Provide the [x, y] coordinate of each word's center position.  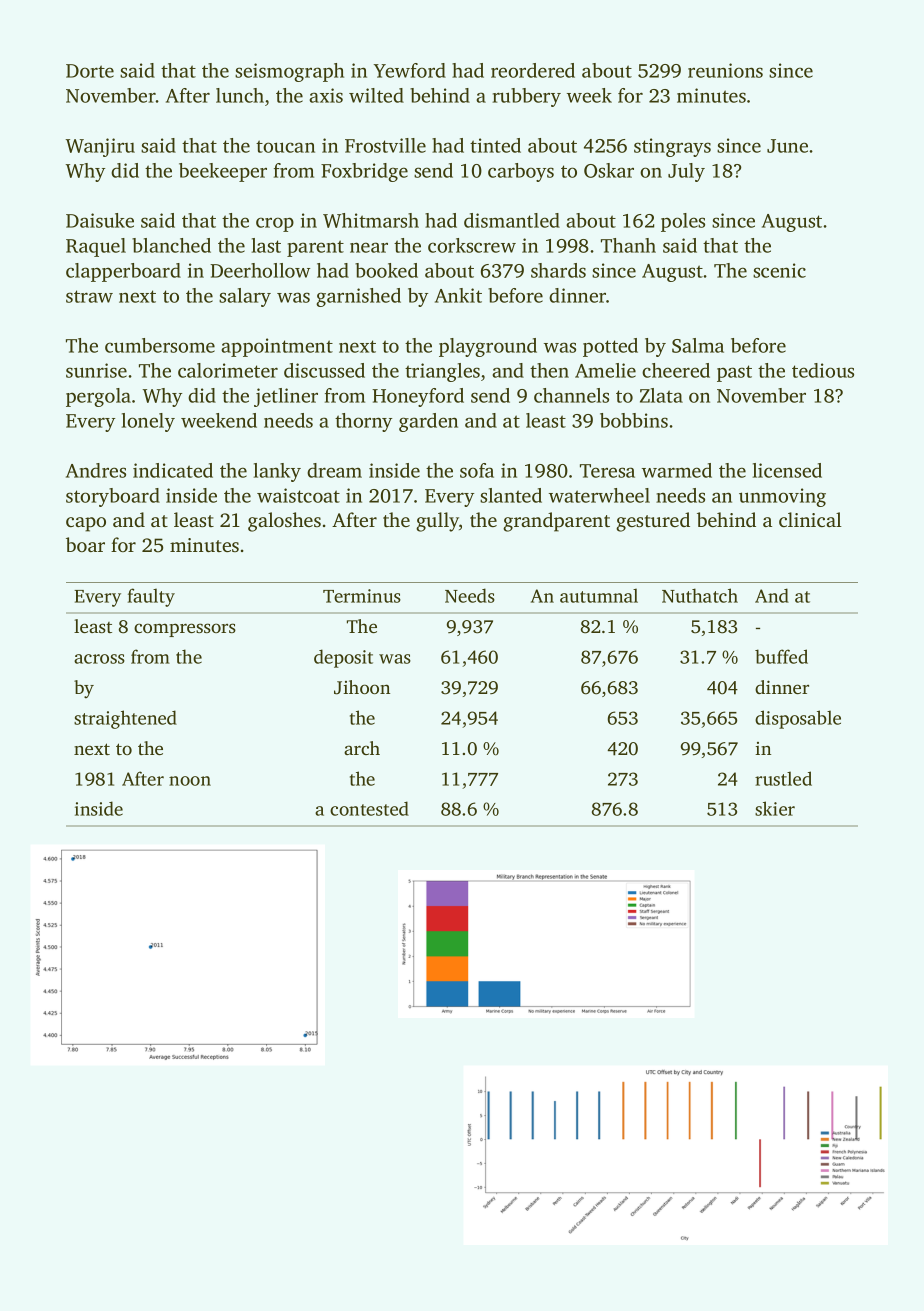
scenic [779, 270]
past [734, 373]
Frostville [385, 145]
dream [334, 470]
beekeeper [223, 172]
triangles [442, 372]
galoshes [284, 522]
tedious [823, 370]
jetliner [286, 397]
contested [369, 808]
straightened [125, 719]
